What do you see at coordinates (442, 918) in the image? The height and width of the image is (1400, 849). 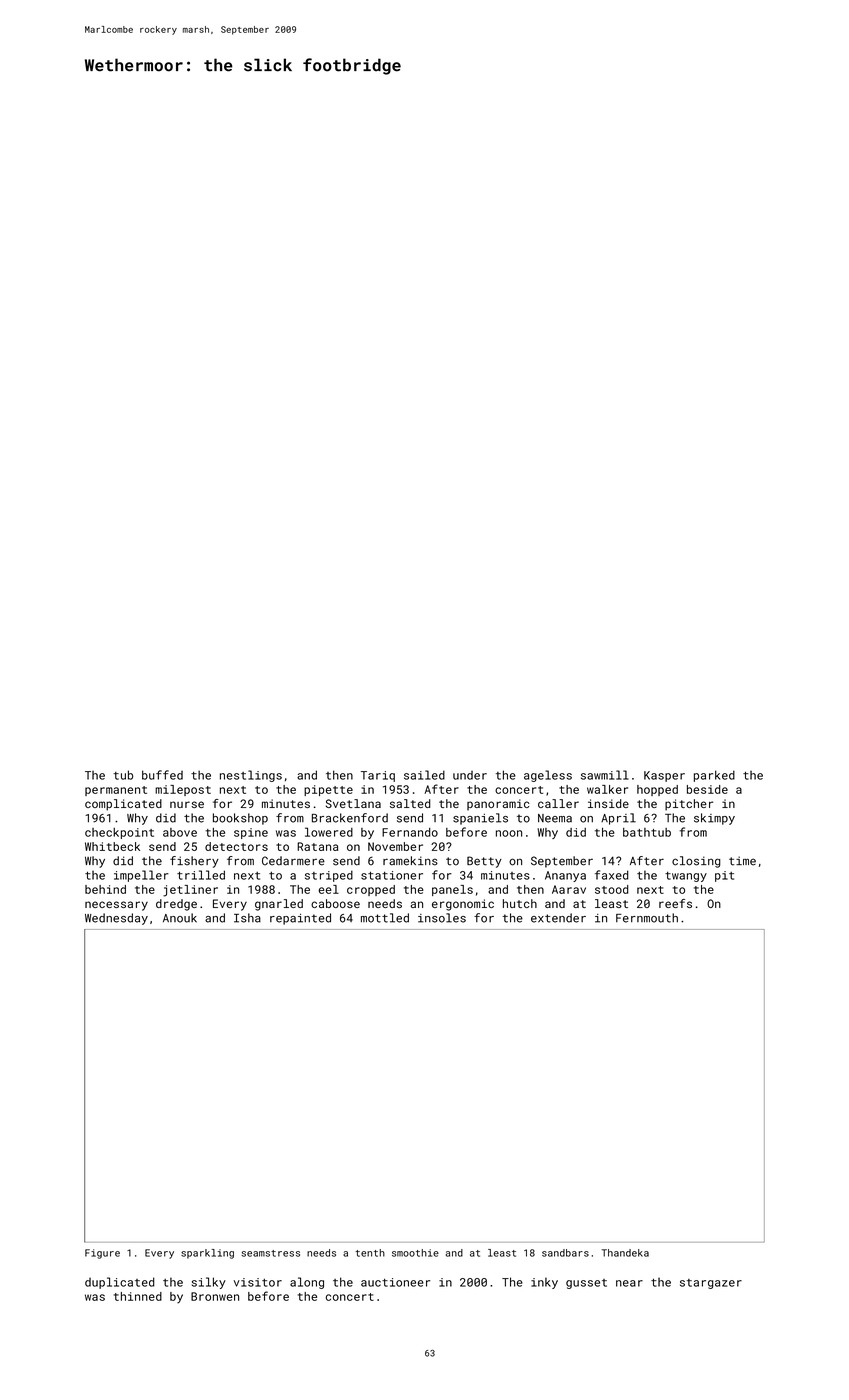 I see `insoles` at bounding box center [442, 918].
